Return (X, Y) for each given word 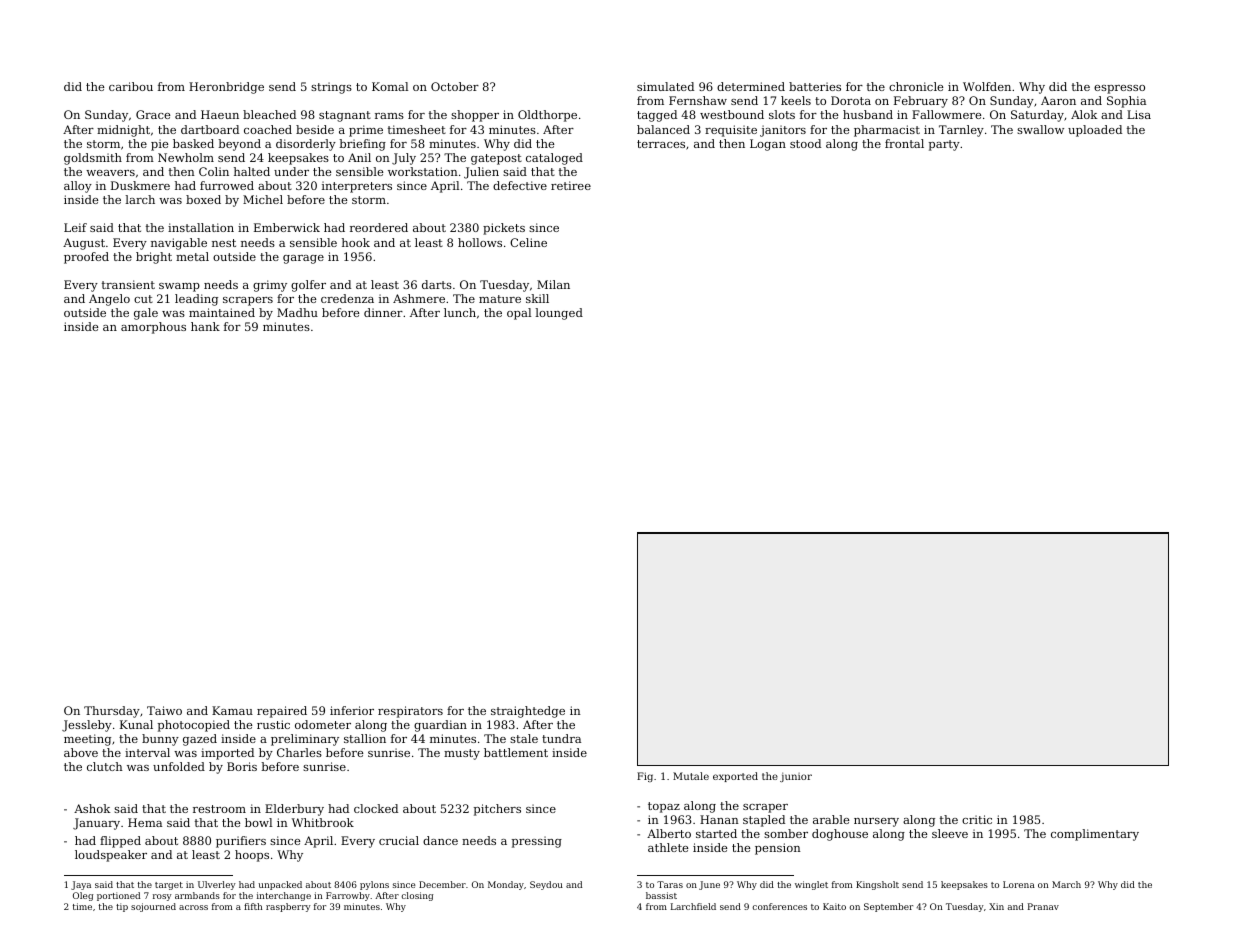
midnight (123, 131)
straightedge (528, 712)
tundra (561, 738)
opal (519, 314)
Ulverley (217, 885)
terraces (661, 144)
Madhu (297, 312)
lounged (559, 314)
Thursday (112, 712)
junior (796, 777)
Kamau (232, 710)
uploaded (1095, 131)
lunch (460, 312)
